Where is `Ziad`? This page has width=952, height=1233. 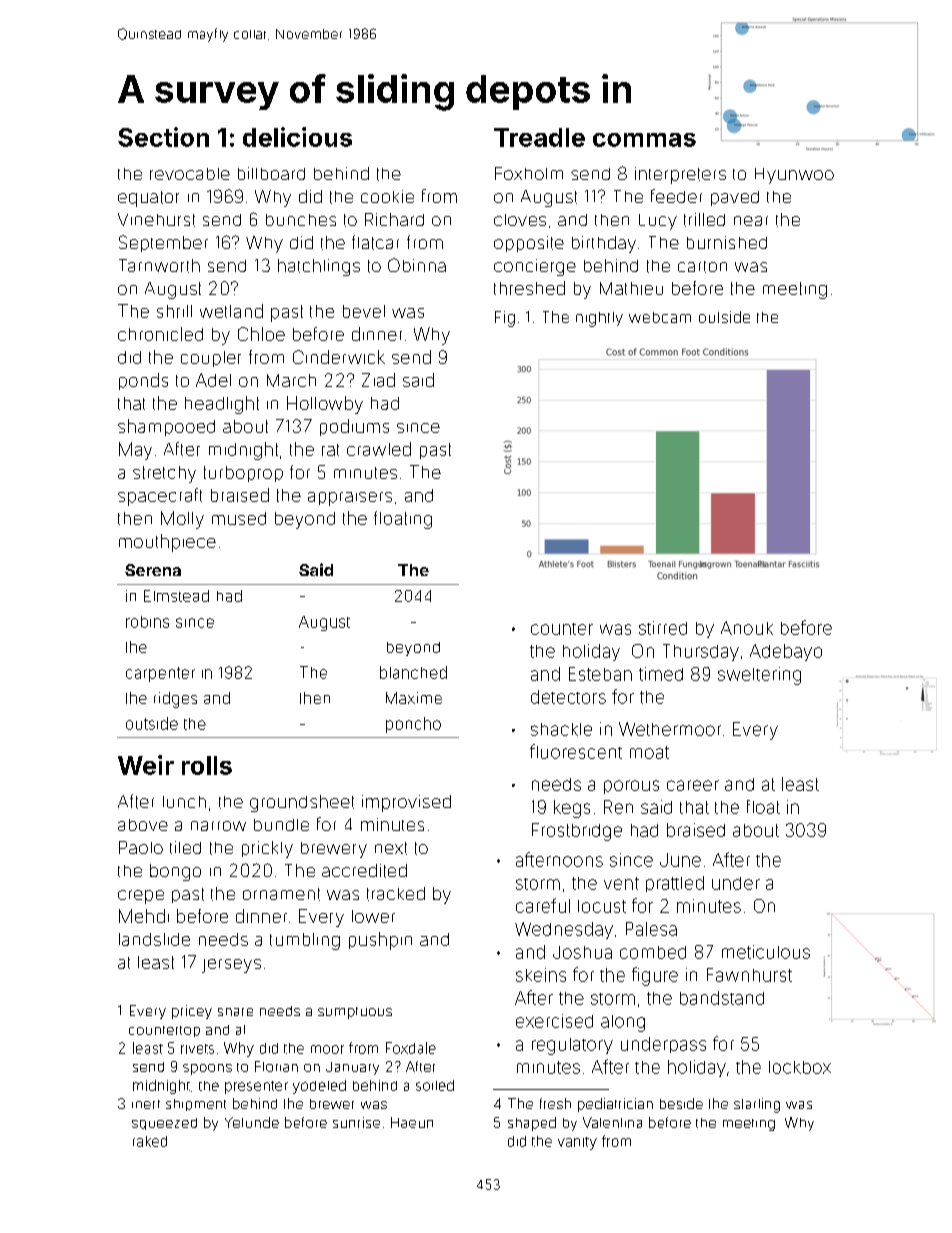 Ziad is located at coordinates (378, 380).
